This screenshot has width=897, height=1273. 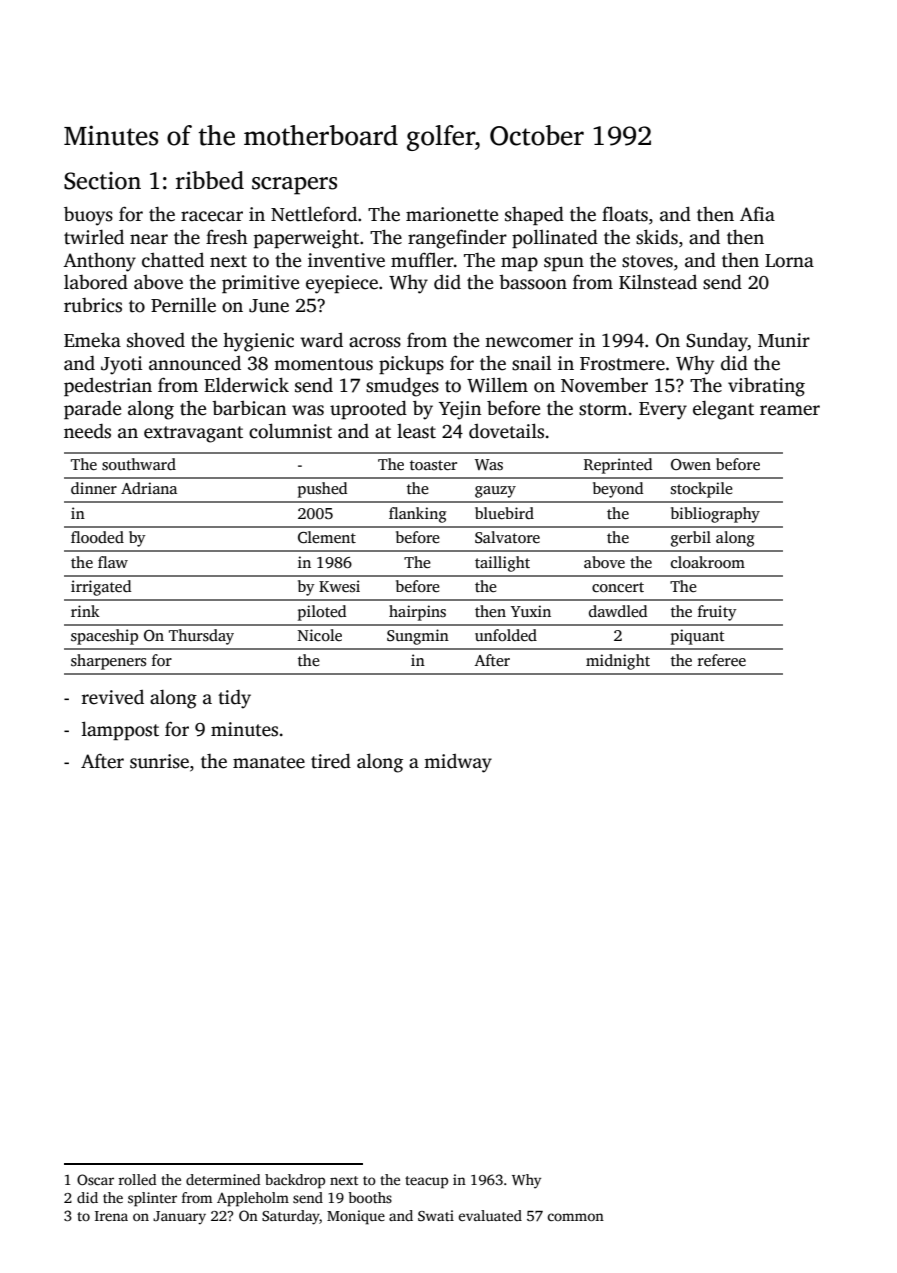 I want to click on Oscar, so click(x=95, y=1179).
